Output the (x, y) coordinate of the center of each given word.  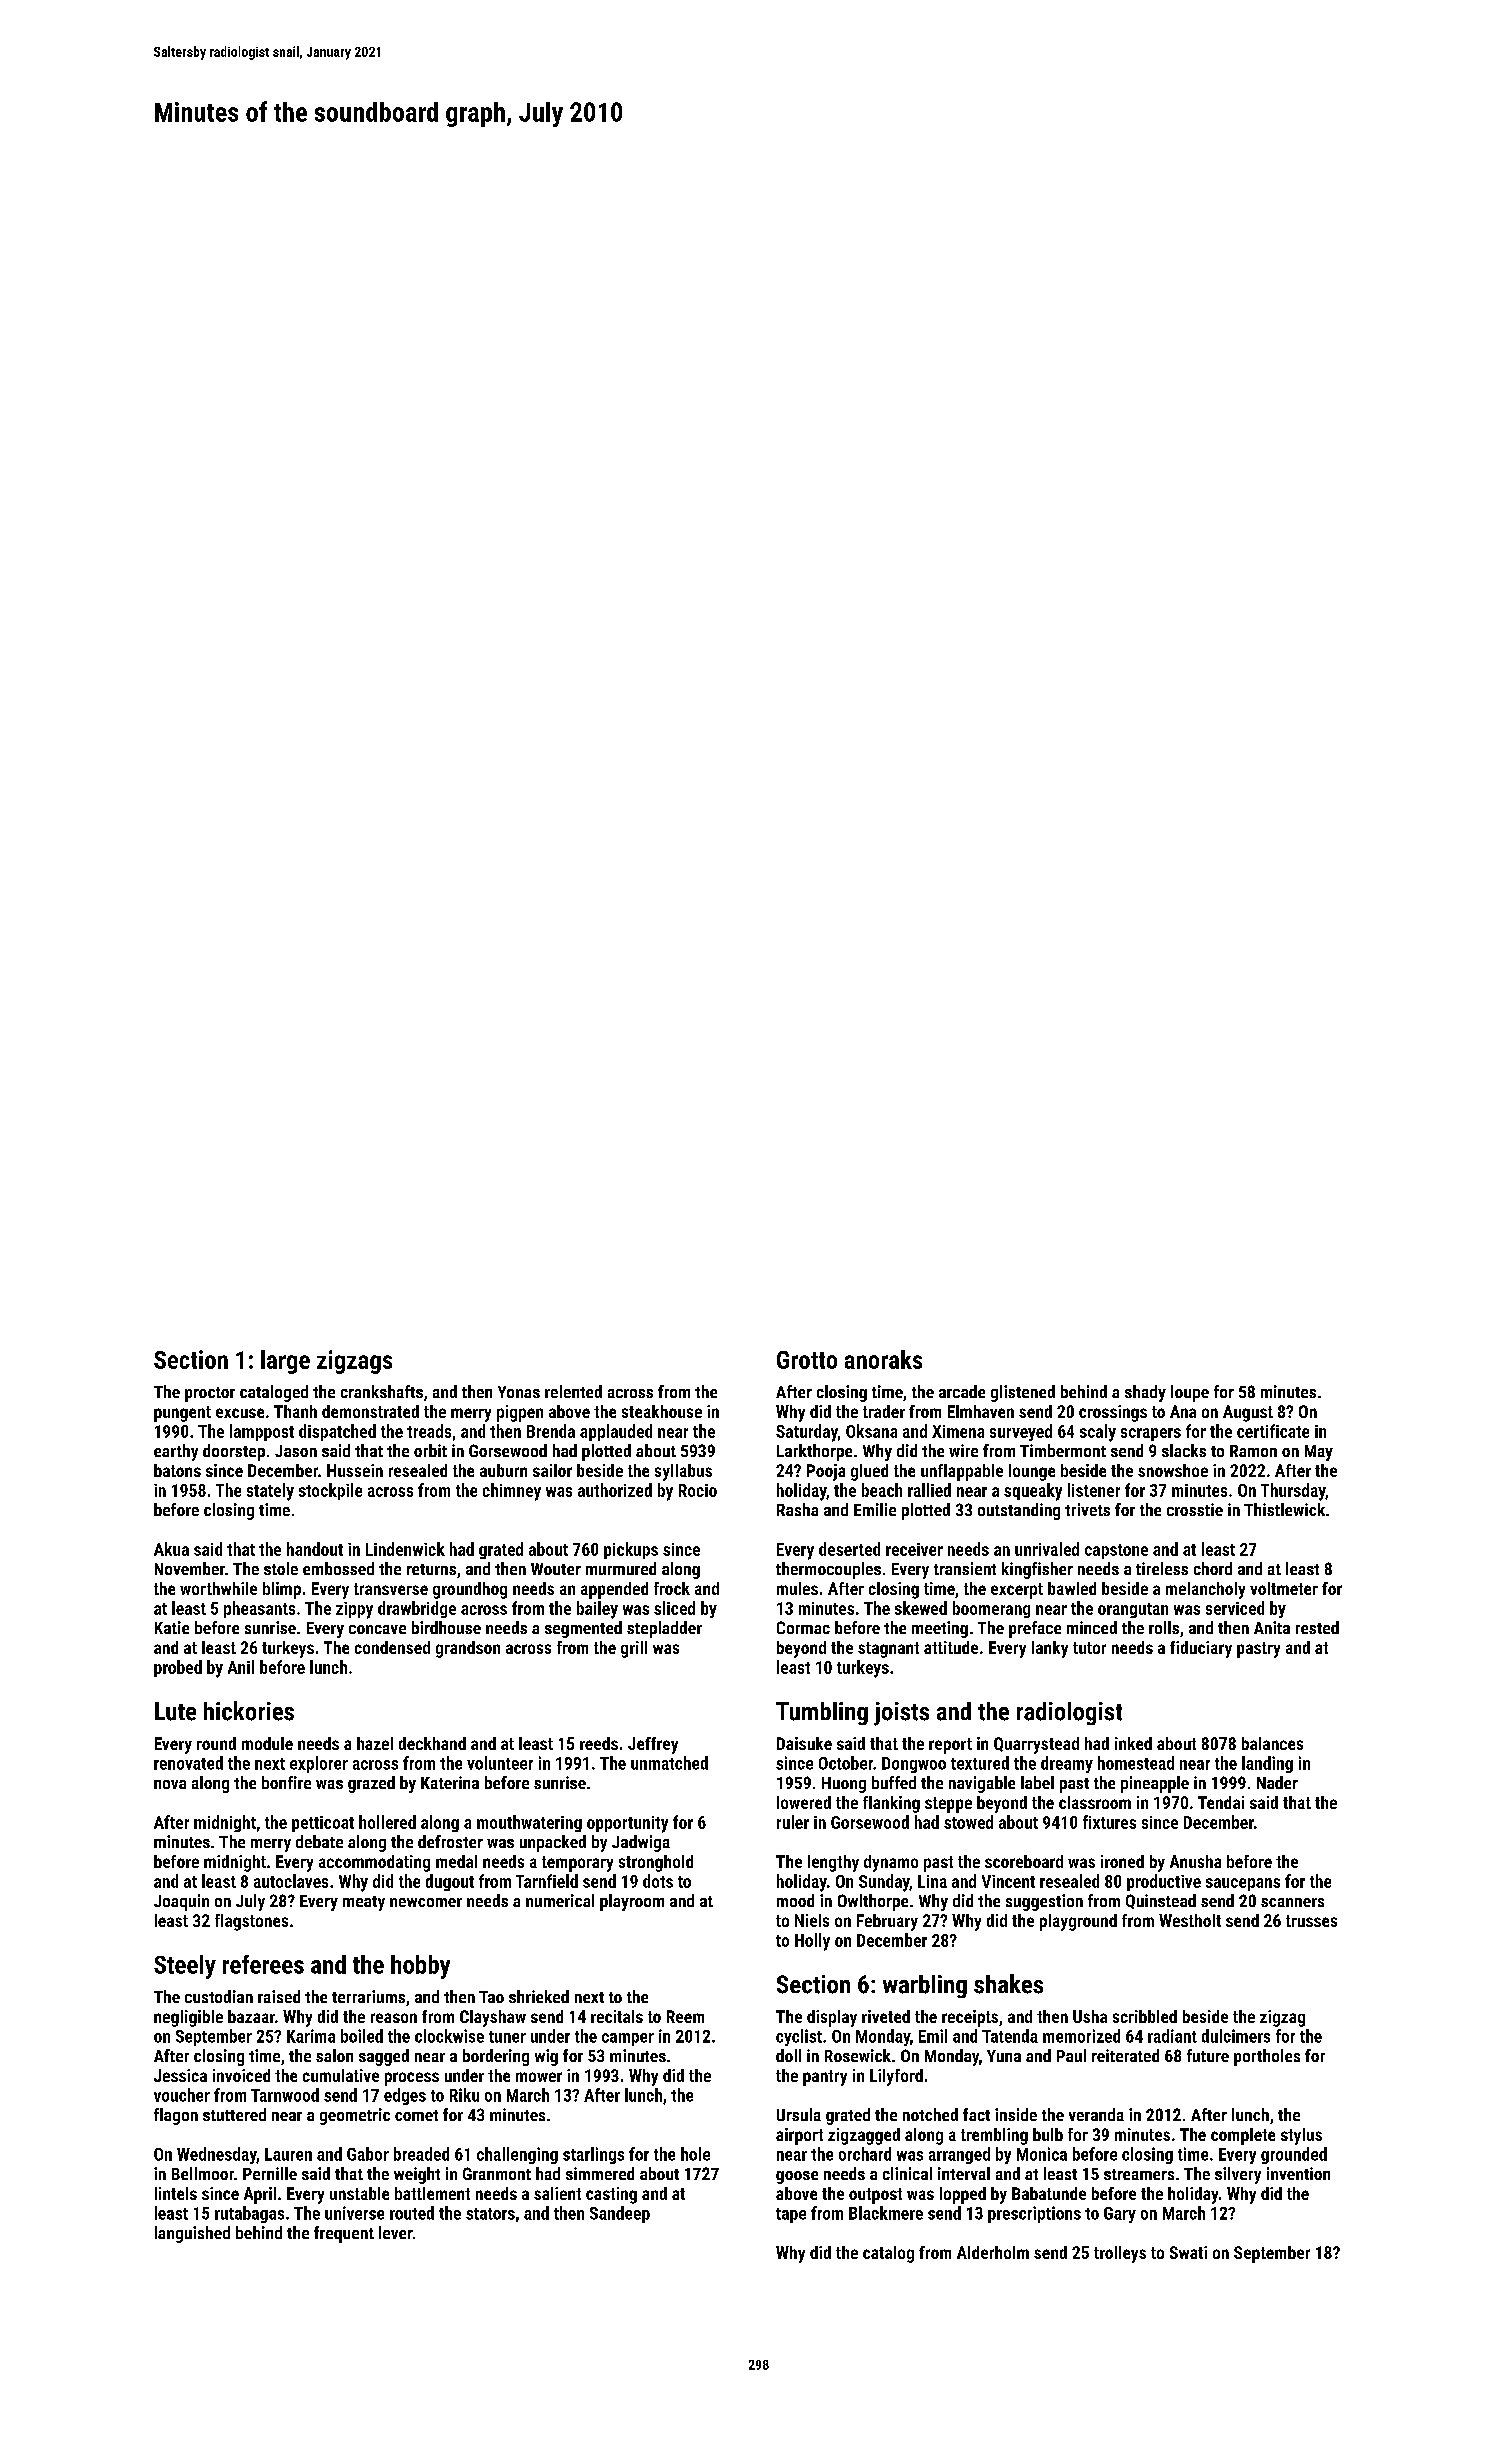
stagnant (888, 1650)
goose (797, 2177)
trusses (1311, 1921)
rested (1317, 1627)
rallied (929, 1490)
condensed (392, 1647)
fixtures (1109, 1822)
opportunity (627, 1824)
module (267, 1743)
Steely (185, 1967)
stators (490, 2214)
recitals (617, 2016)
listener (1094, 1490)
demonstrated (370, 1411)
